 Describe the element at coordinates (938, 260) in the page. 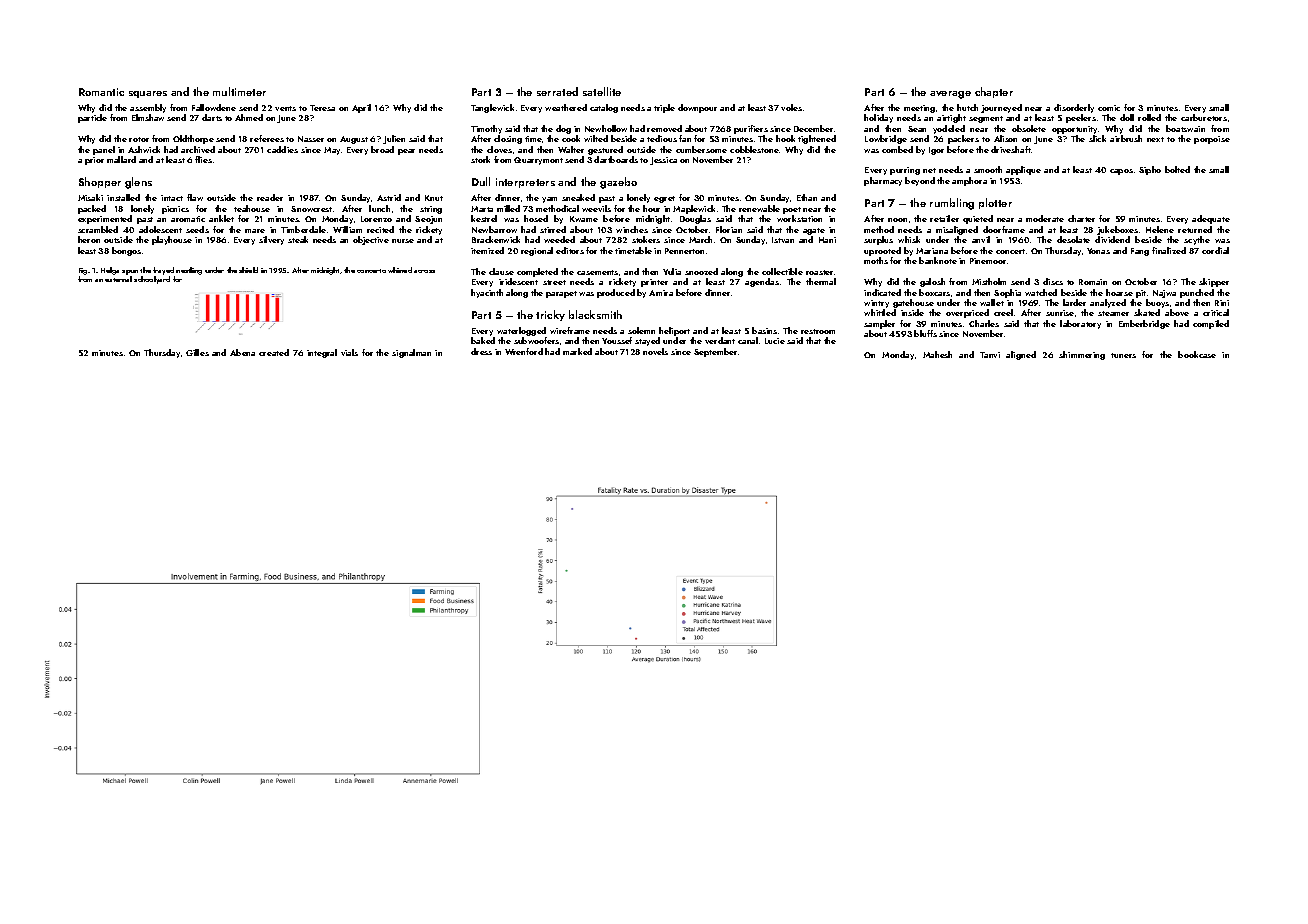

I see `banknote` at that location.
